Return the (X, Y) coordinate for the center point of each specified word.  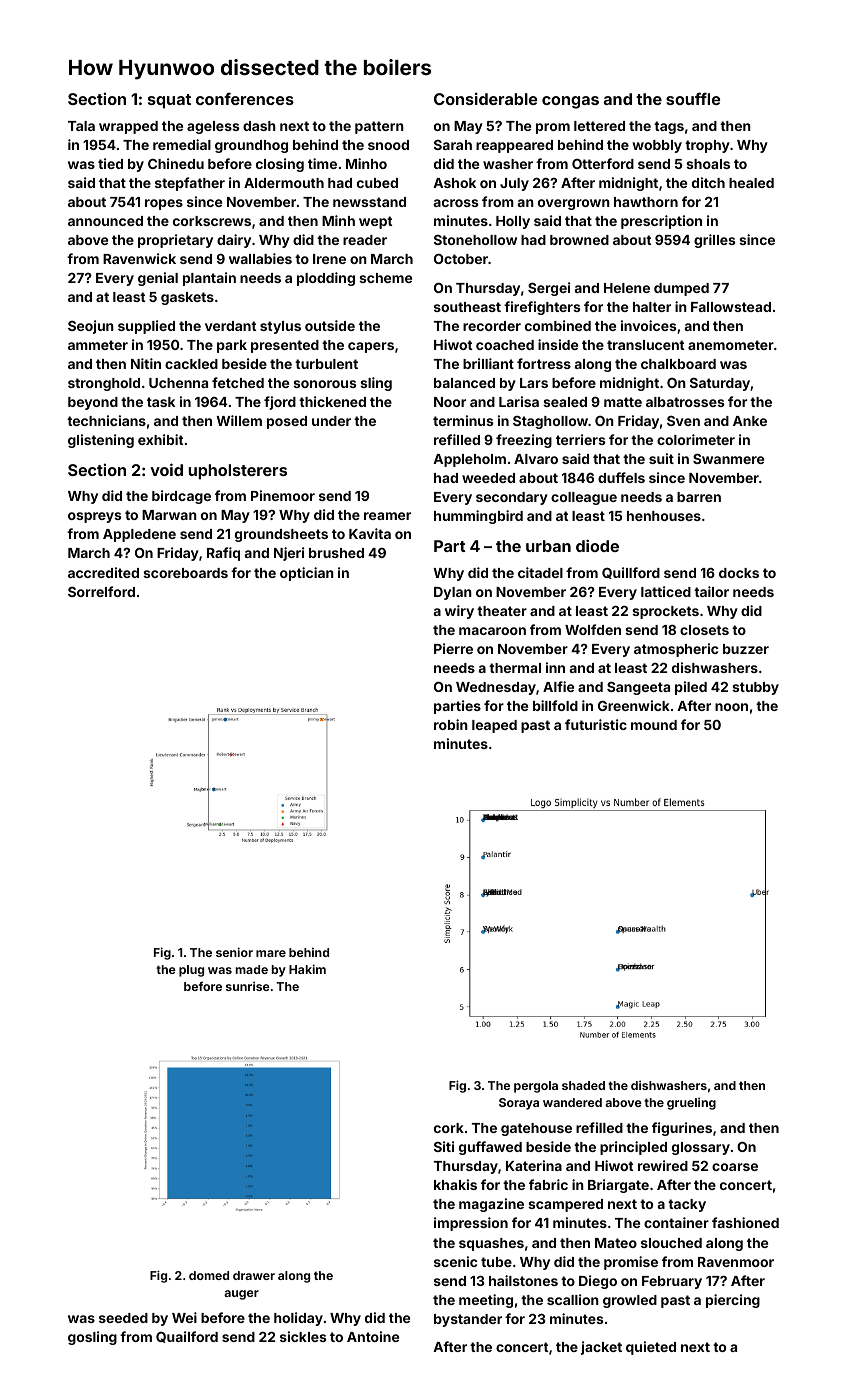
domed (209, 1275)
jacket (601, 1348)
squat (169, 101)
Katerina (534, 1165)
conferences (245, 99)
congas (570, 102)
